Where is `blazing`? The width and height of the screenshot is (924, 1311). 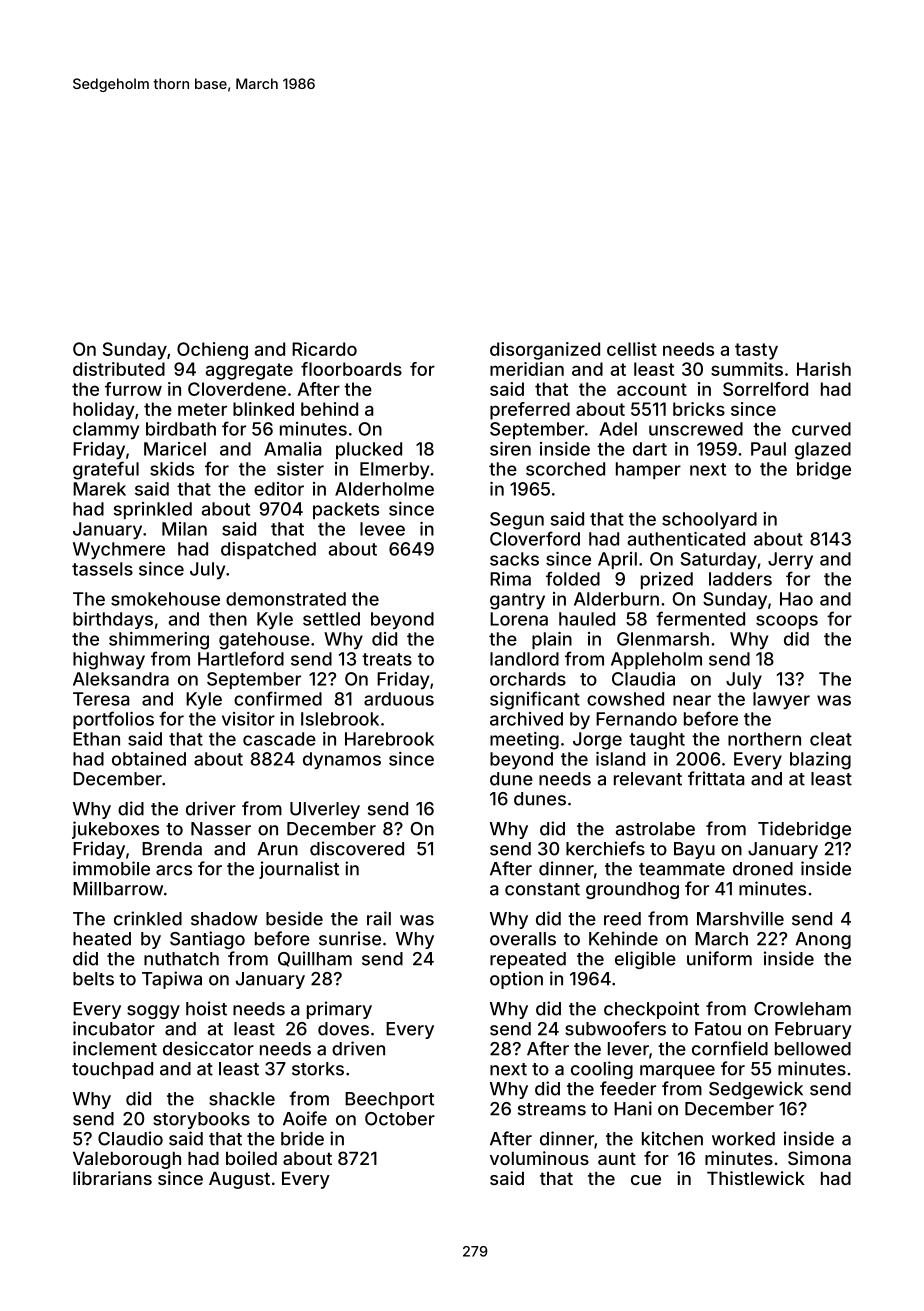
blazing is located at coordinates (820, 761).
